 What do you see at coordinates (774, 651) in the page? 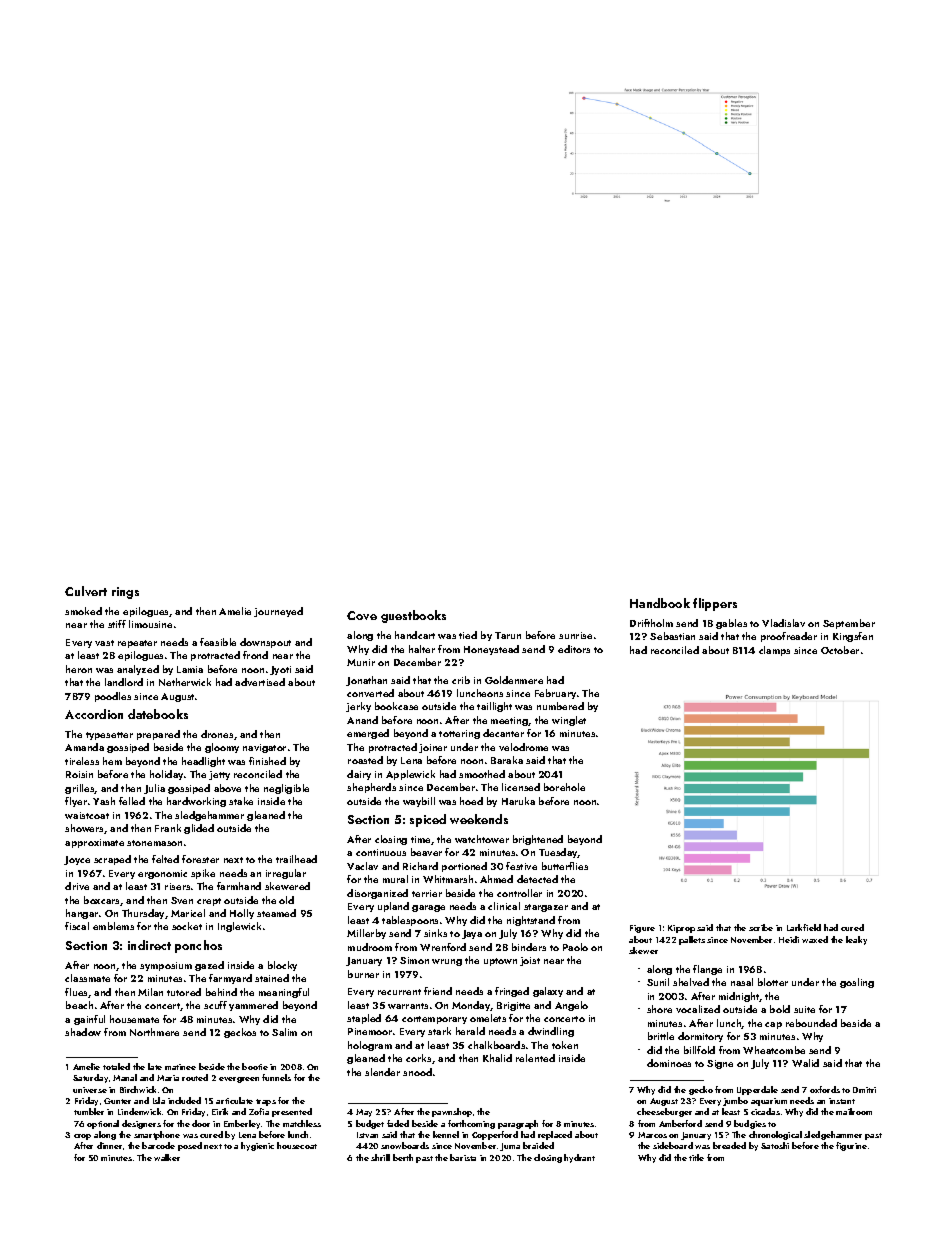
I see `clamps` at bounding box center [774, 651].
